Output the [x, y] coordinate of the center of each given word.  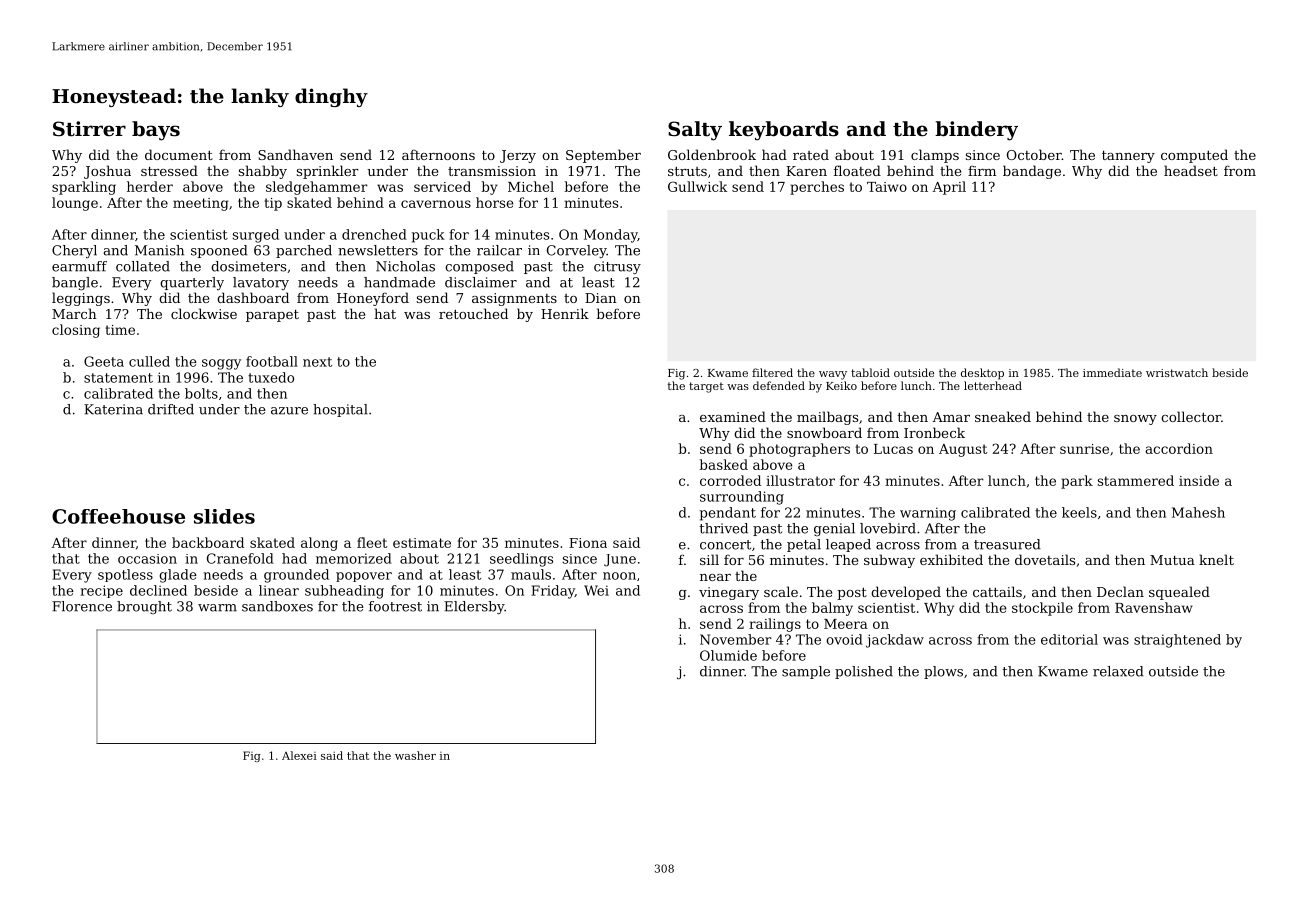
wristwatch [1177, 372]
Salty [695, 131]
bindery [976, 131]
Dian [601, 298]
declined [158, 590]
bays [156, 131]
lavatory [261, 283]
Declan [1120, 591]
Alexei [299, 755]
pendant [728, 514]
